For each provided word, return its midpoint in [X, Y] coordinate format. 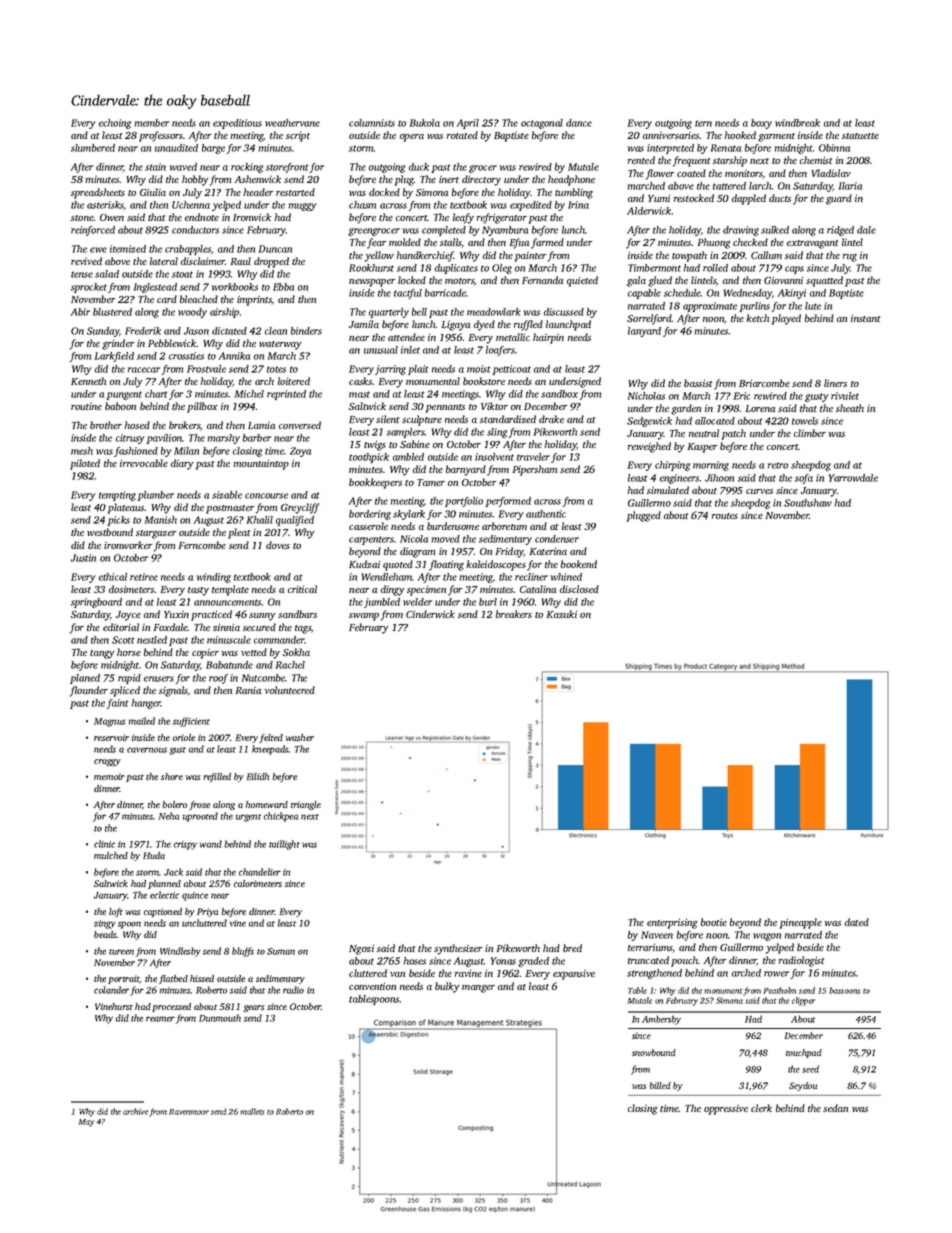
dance [579, 123]
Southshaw [808, 503]
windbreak [797, 123]
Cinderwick [430, 614]
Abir [80, 312]
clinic [104, 844]
